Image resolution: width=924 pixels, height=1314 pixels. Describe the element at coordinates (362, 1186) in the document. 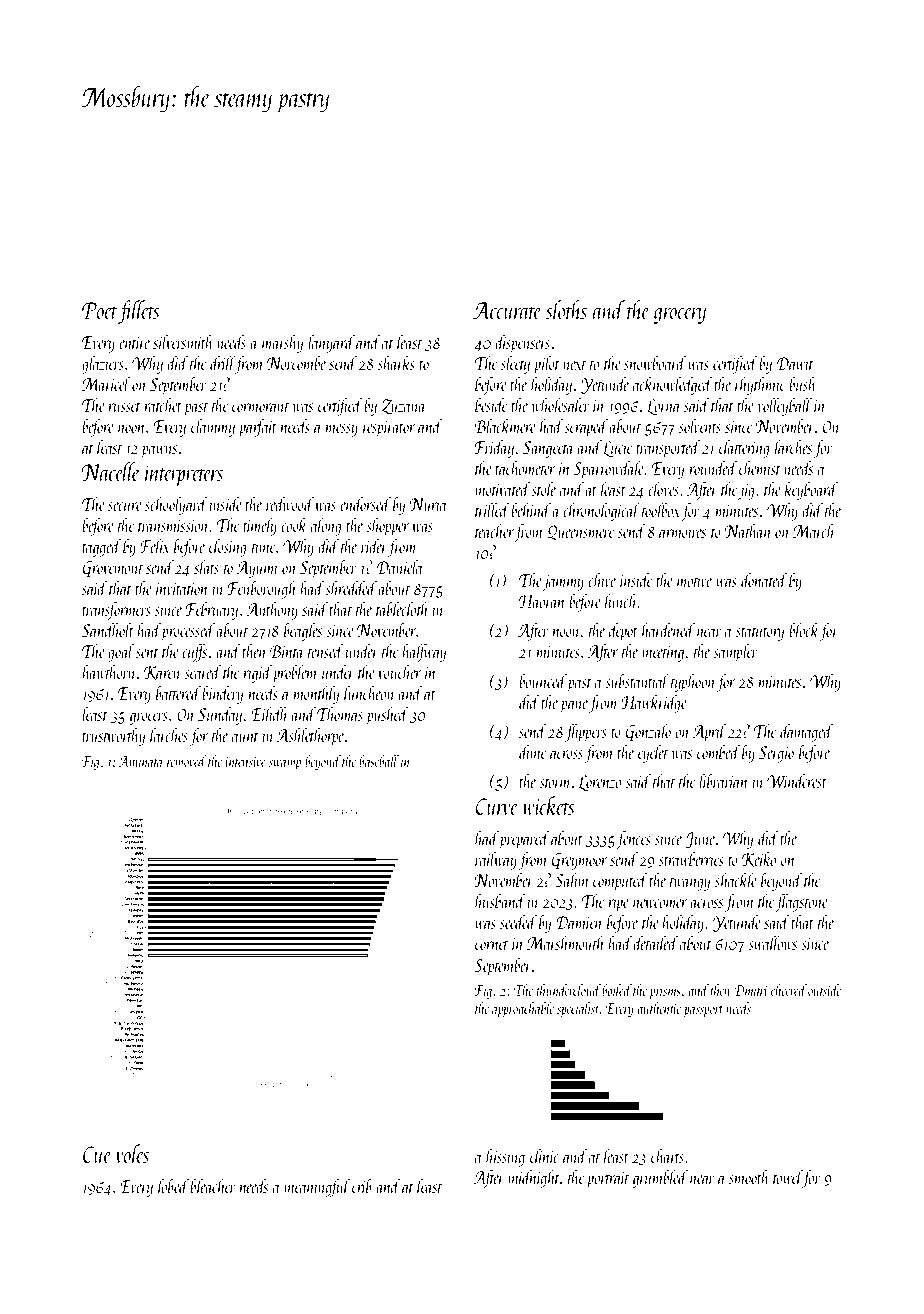

I see `crib` at that location.
